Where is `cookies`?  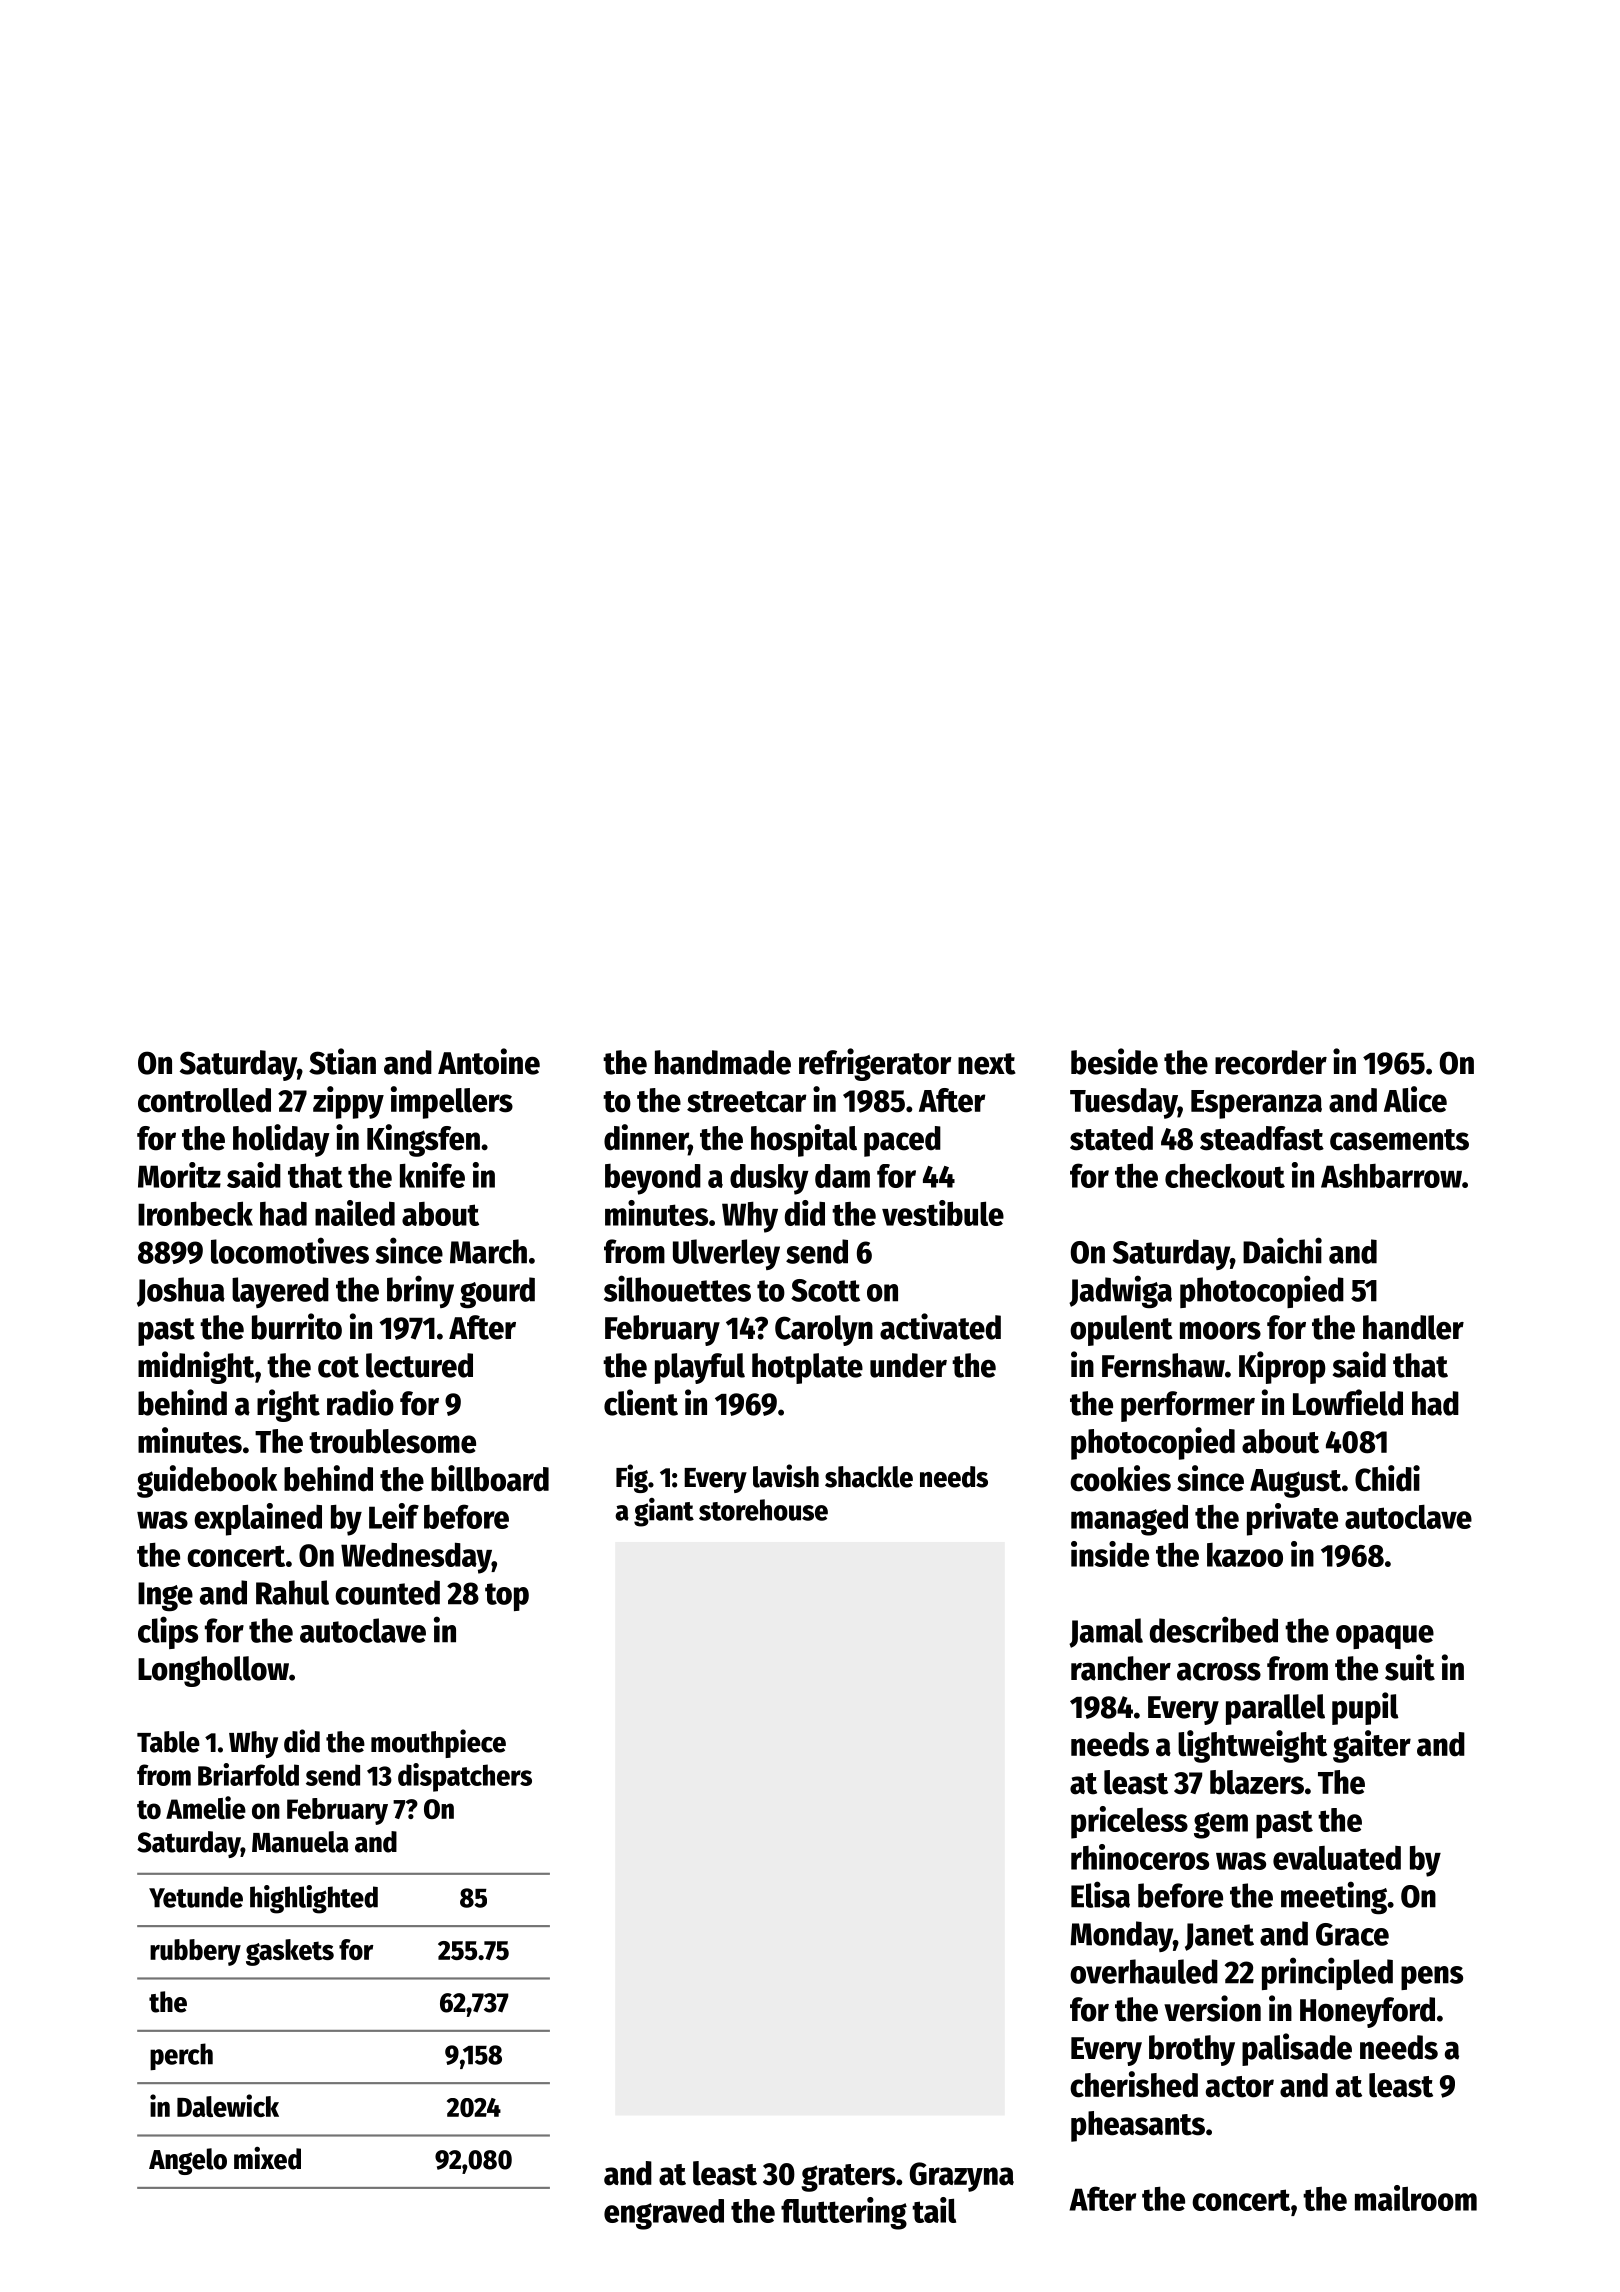
cookies is located at coordinates (1120, 1478).
